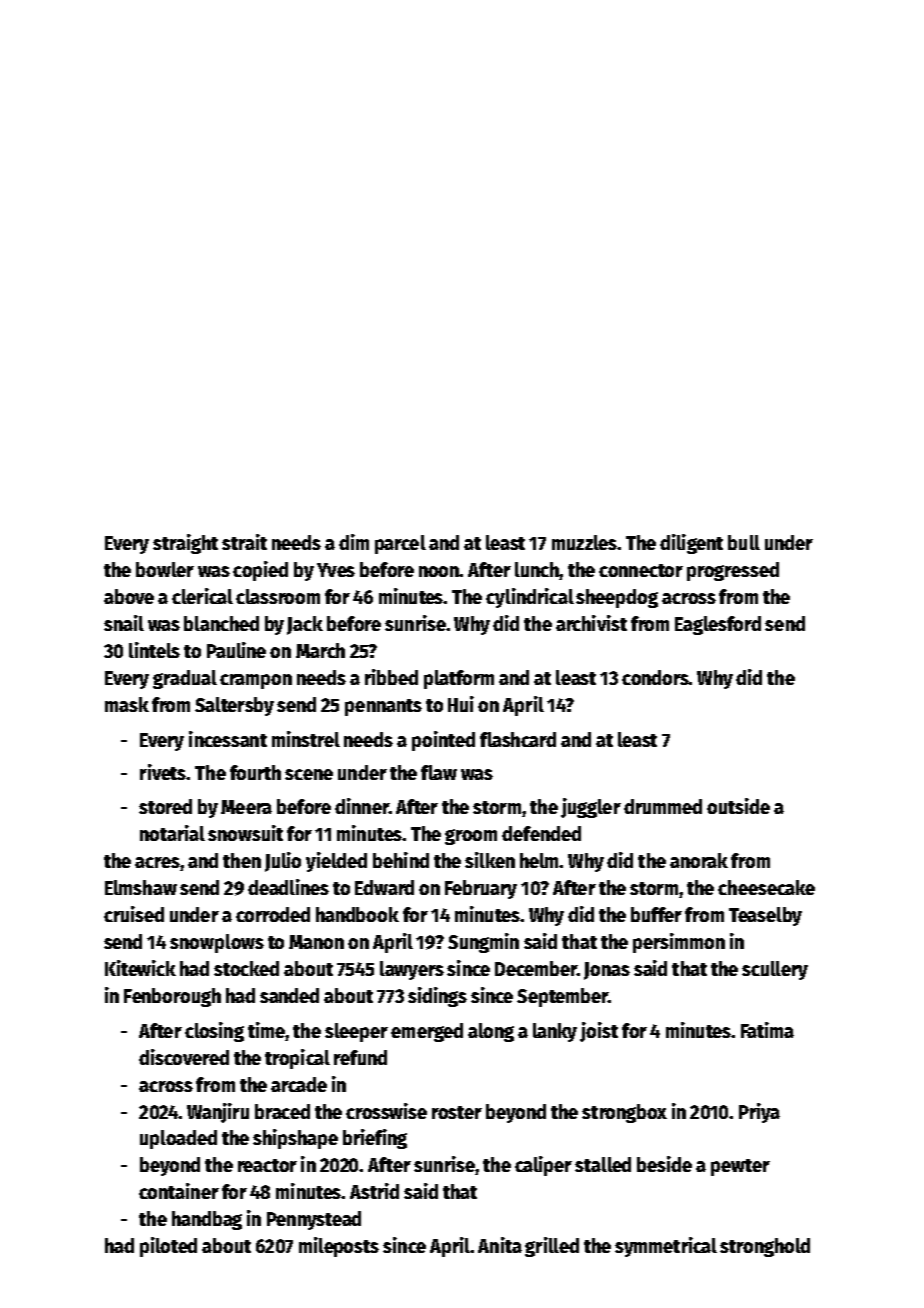  What do you see at coordinates (718, 625) in the screenshot?
I see `Eaglesford` at bounding box center [718, 625].
